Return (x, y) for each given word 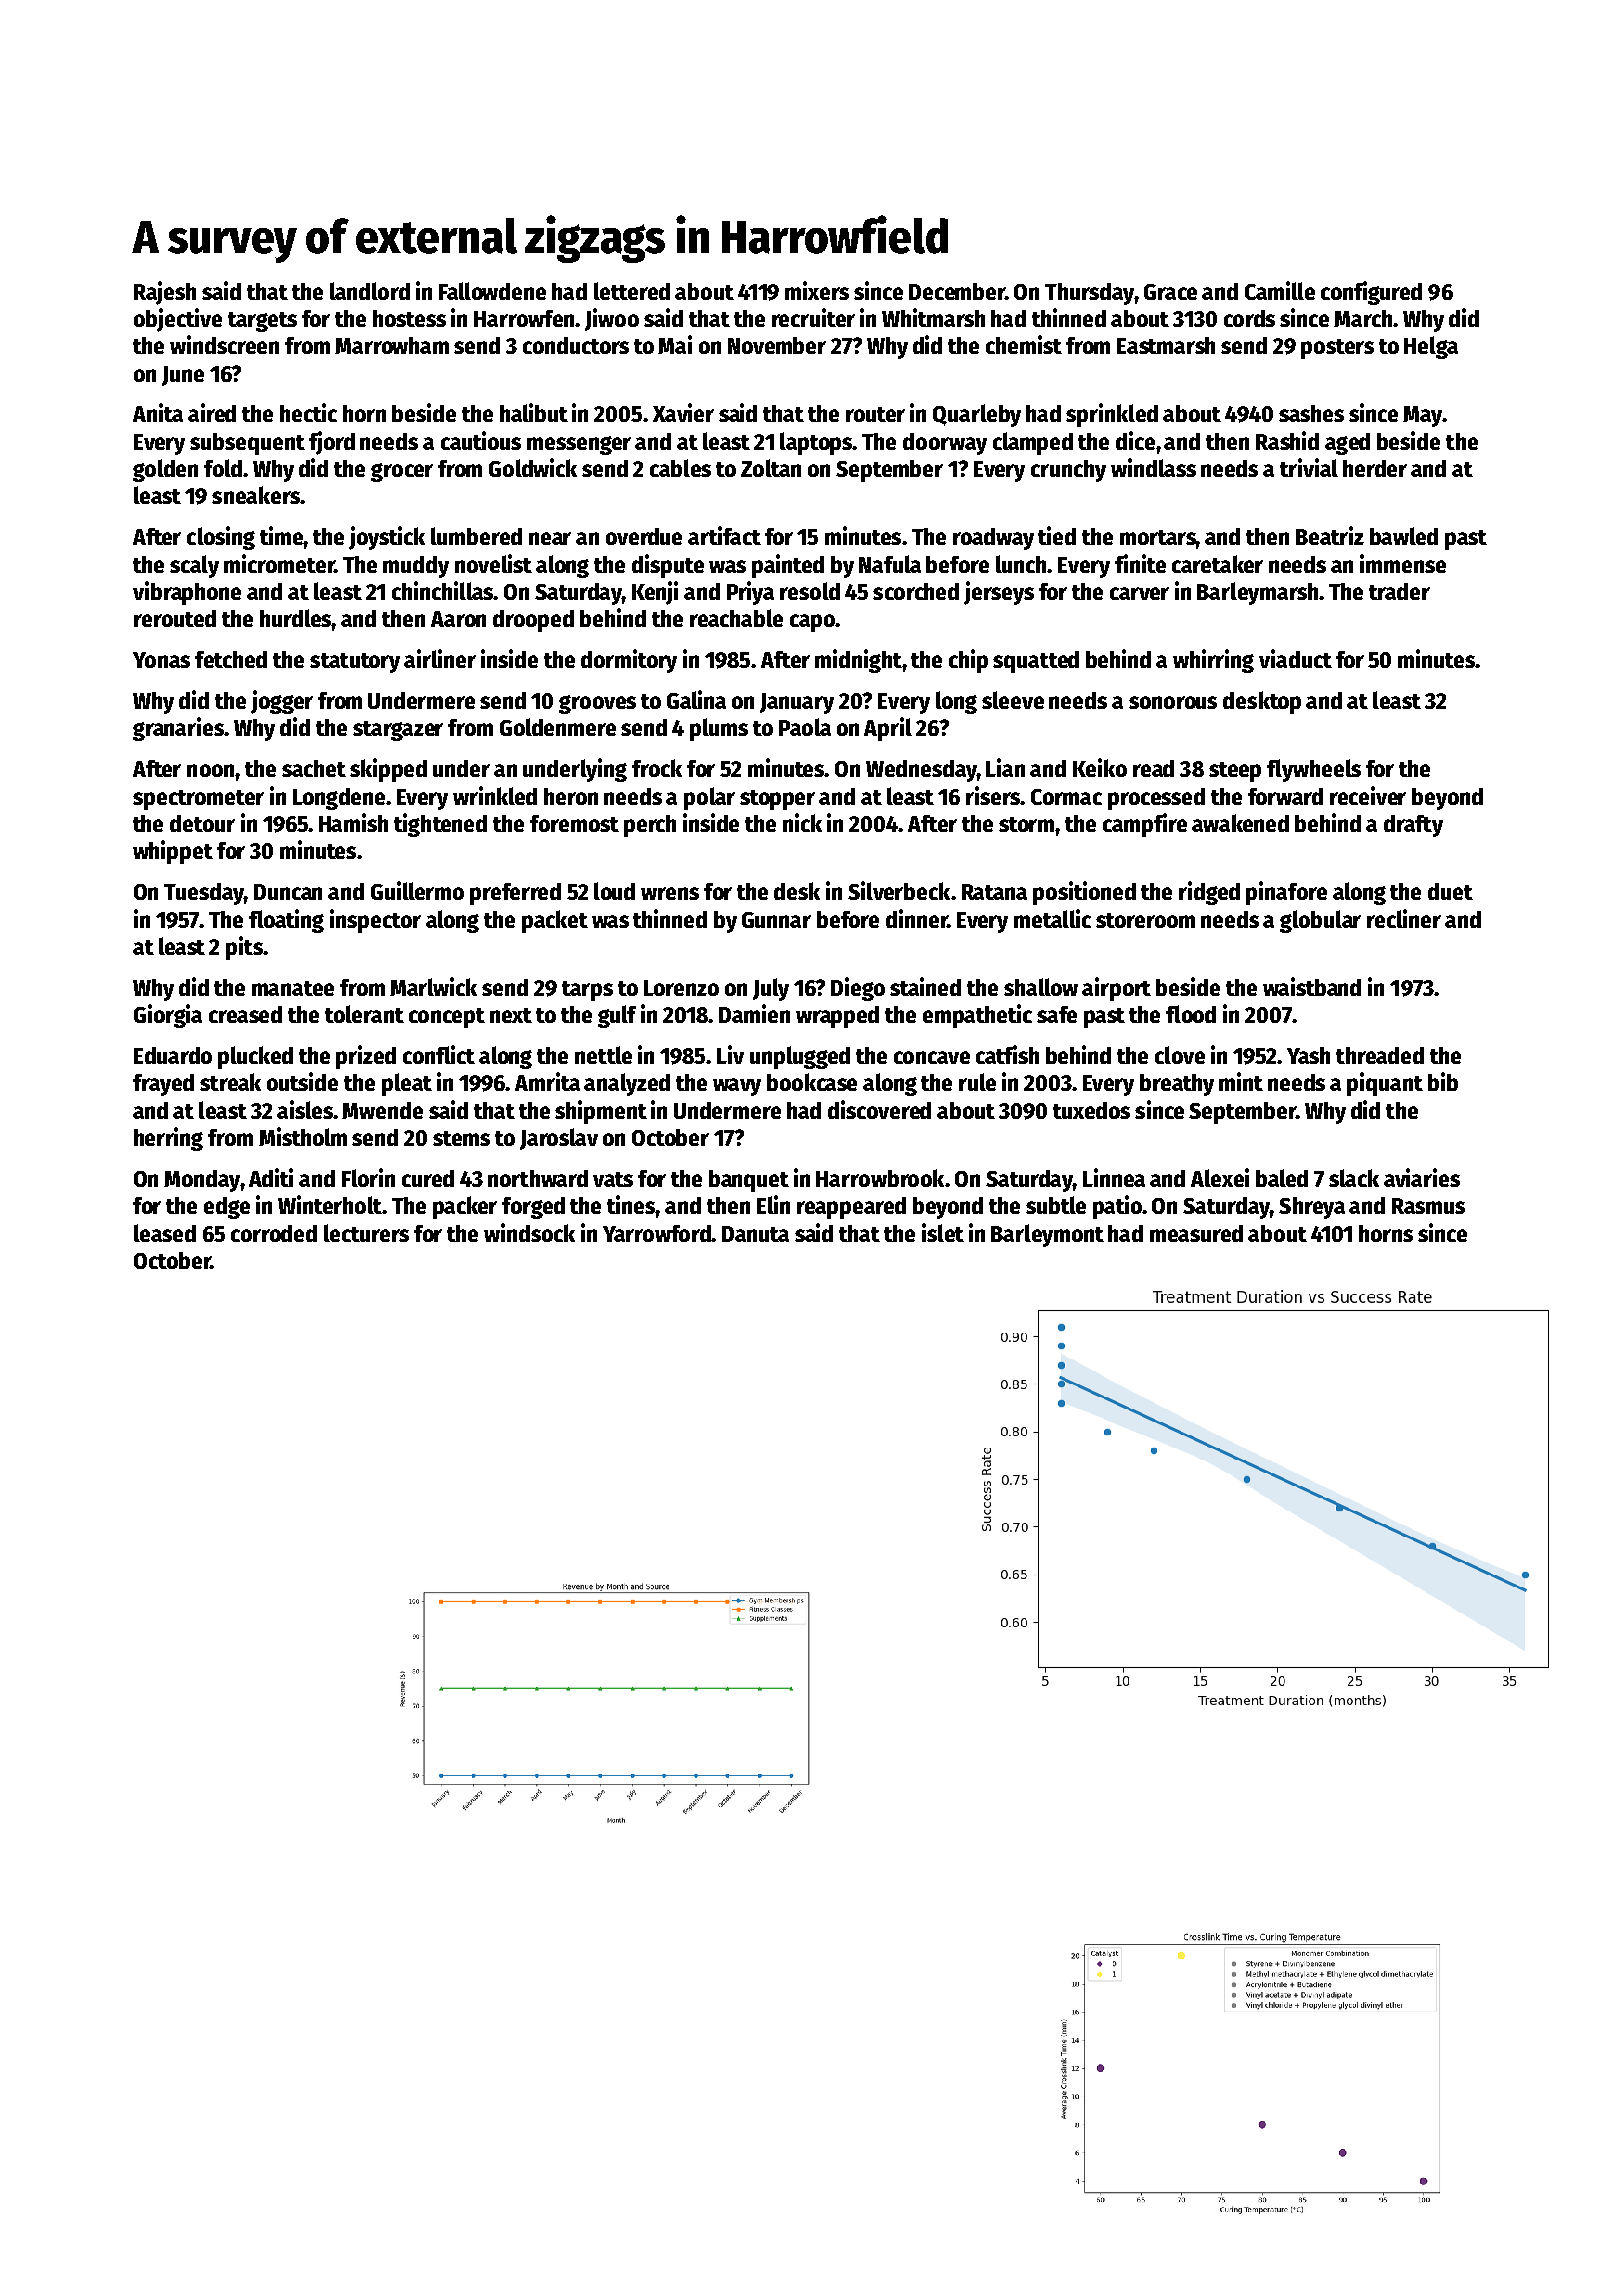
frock (657, 768)
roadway (993, 539)
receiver (1368, 795)
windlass (1153, 467)
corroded (274, 1233)
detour (202, 823)
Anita (158, 412)
